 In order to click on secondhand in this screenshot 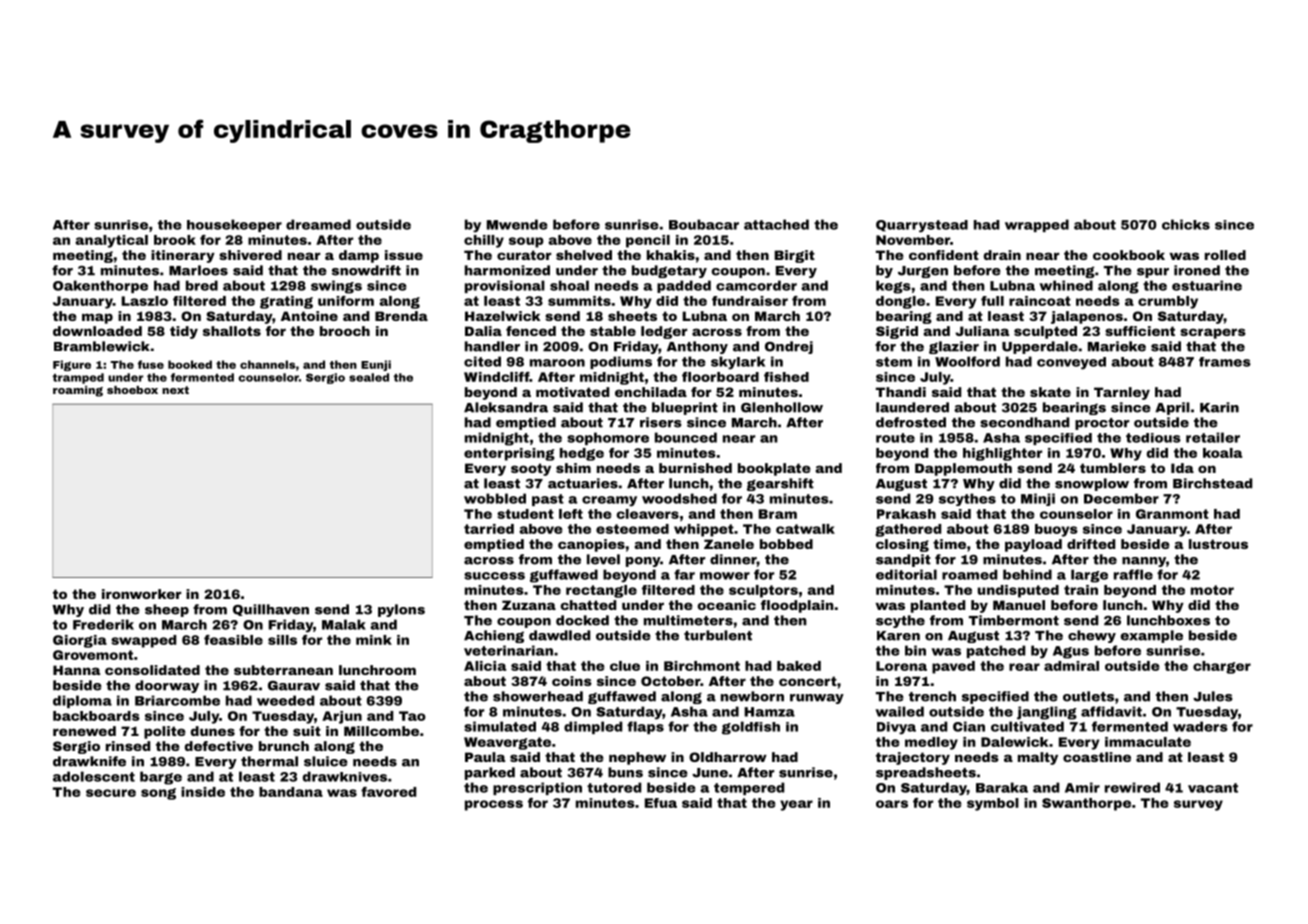, I will do `click(1024, 422)`.
